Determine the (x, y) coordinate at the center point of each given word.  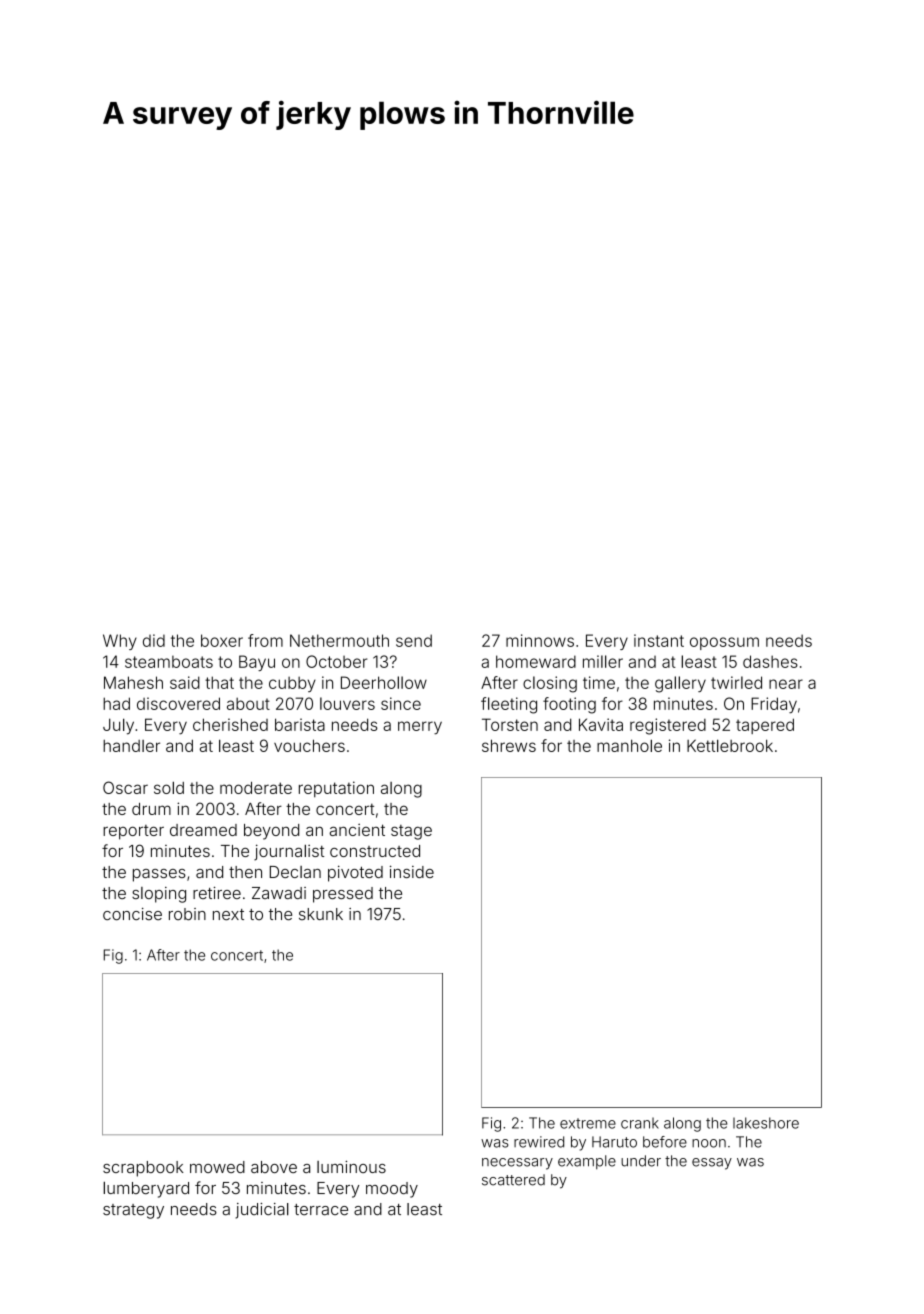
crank (640, 1123)
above (274, 1167)
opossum (724, 643)
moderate (256, 788)
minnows (540, 640)
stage (411, 832)
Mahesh (133, 682)
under (641, 1161)
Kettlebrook (730, 745)
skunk (321, 914)
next (228, 915)
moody (392, 1190)
